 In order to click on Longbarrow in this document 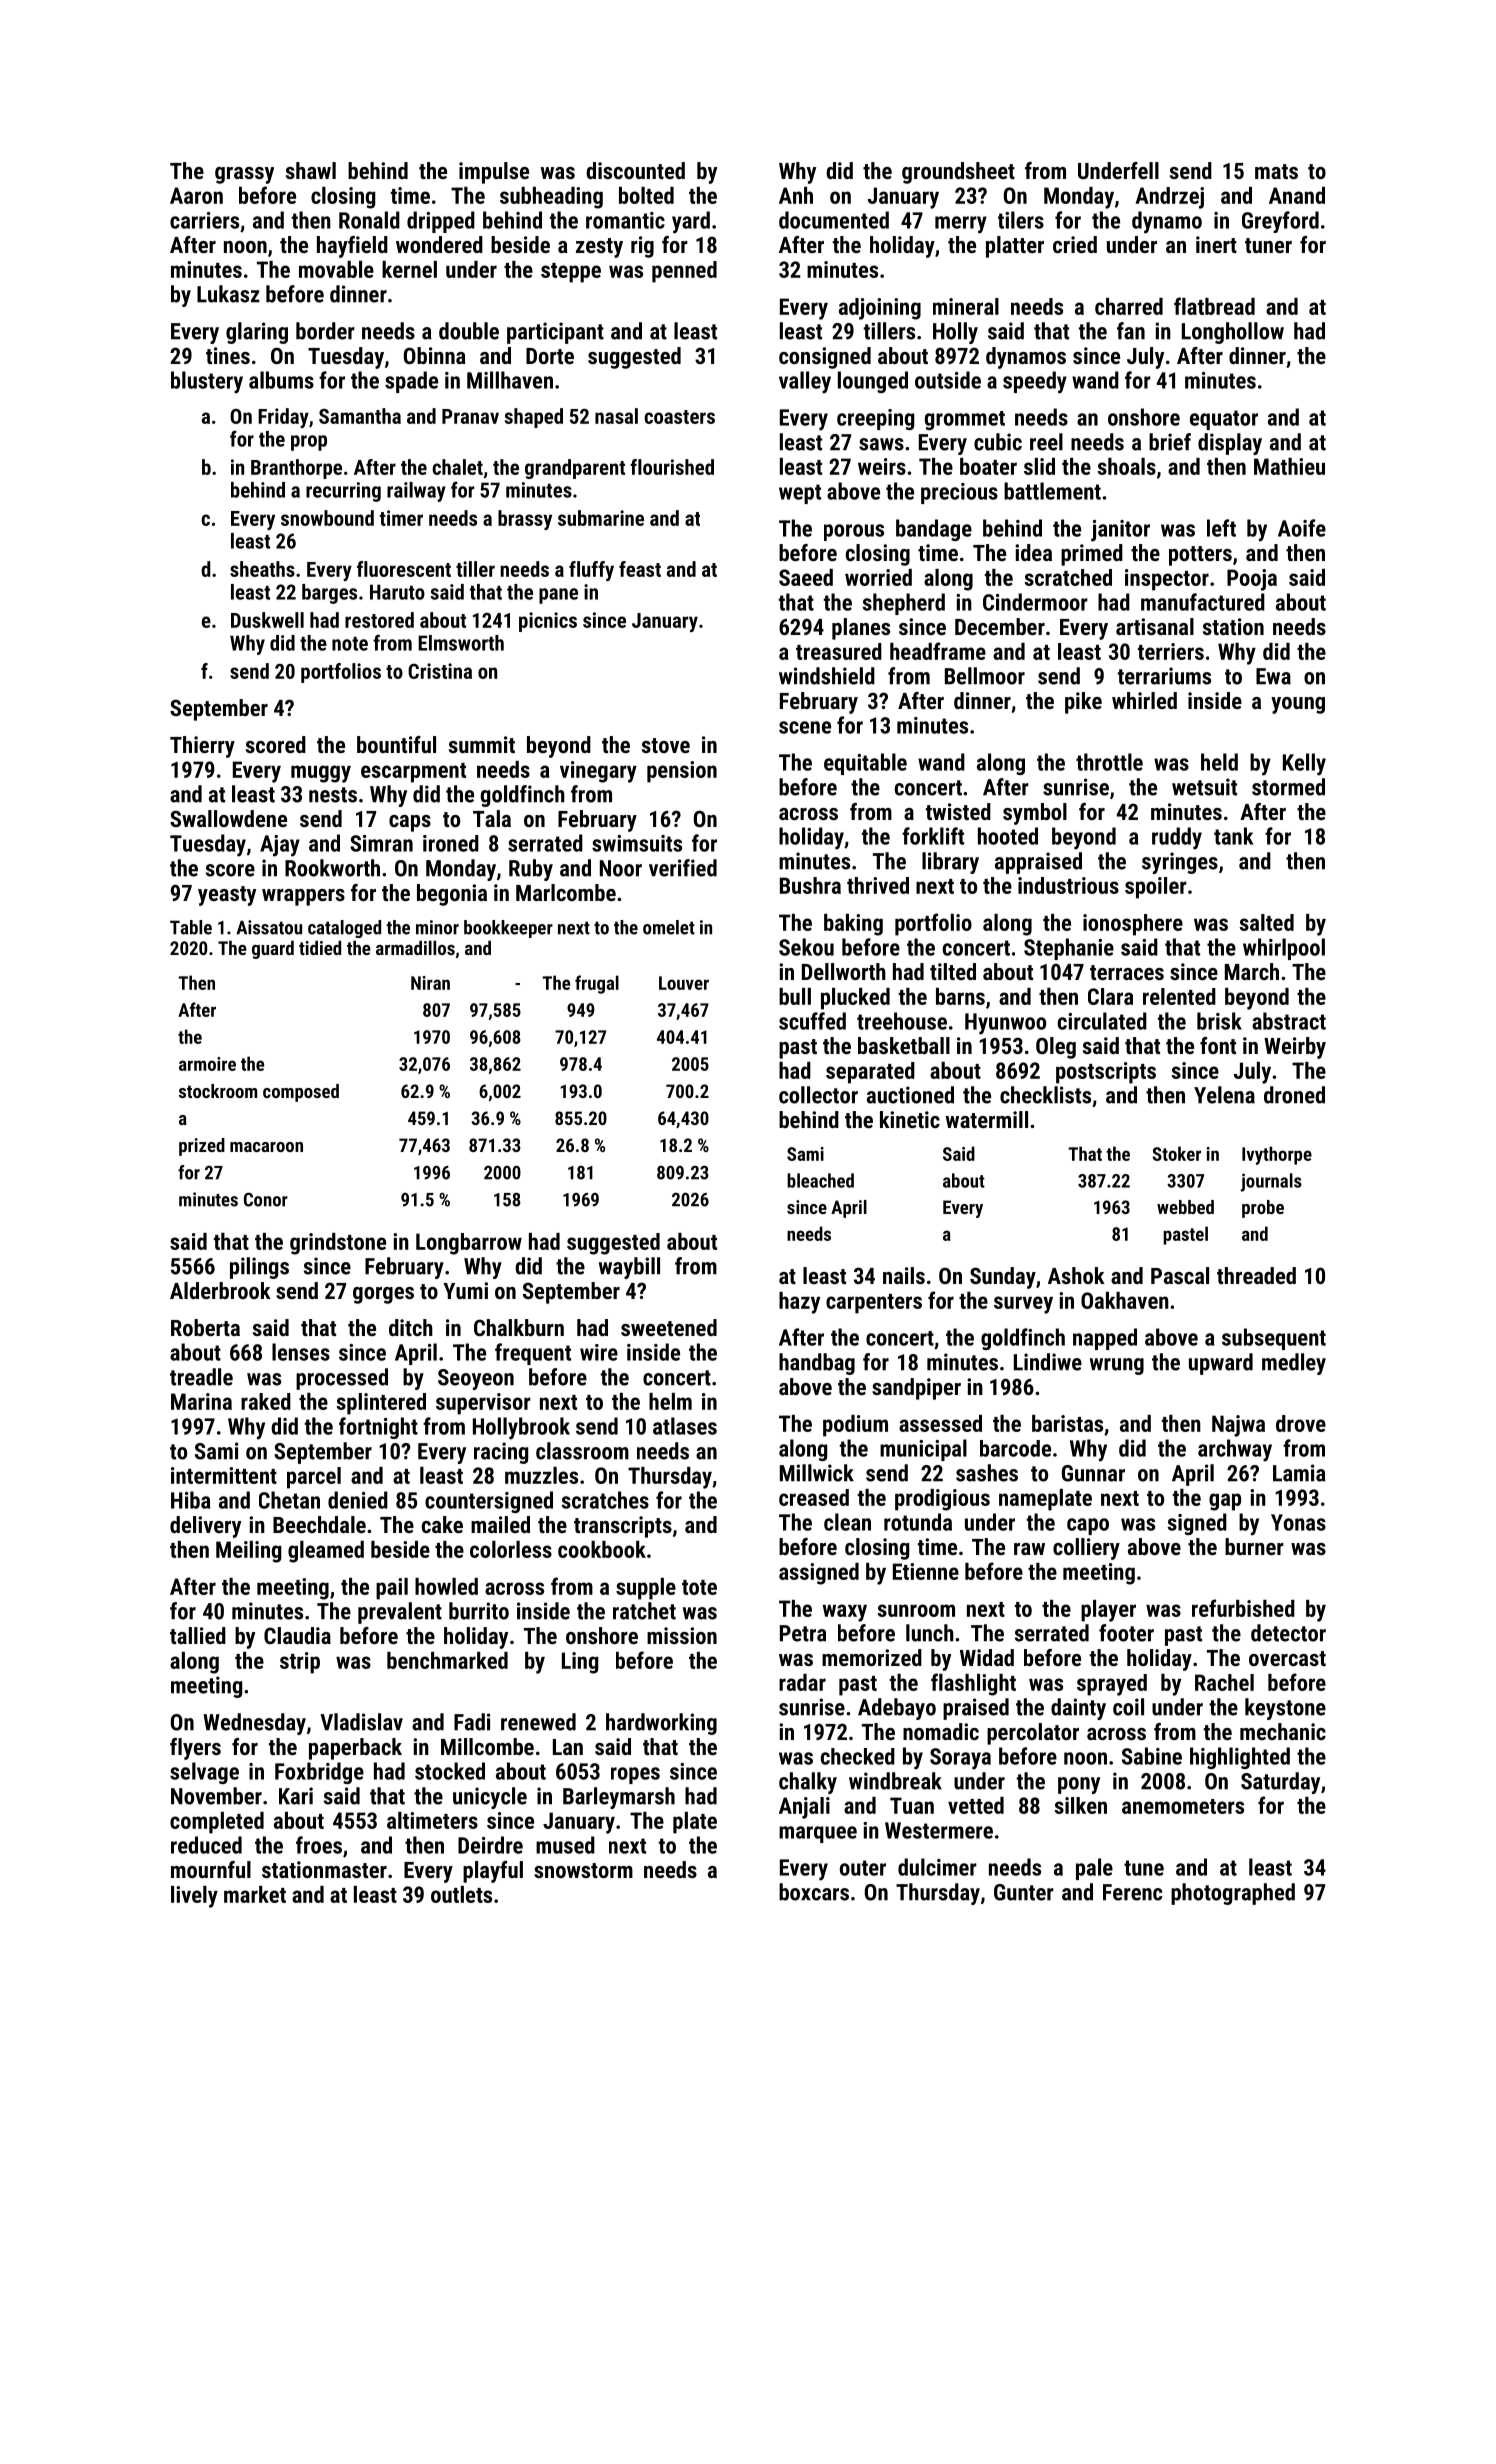, I will do `click(469, 1244)`.
